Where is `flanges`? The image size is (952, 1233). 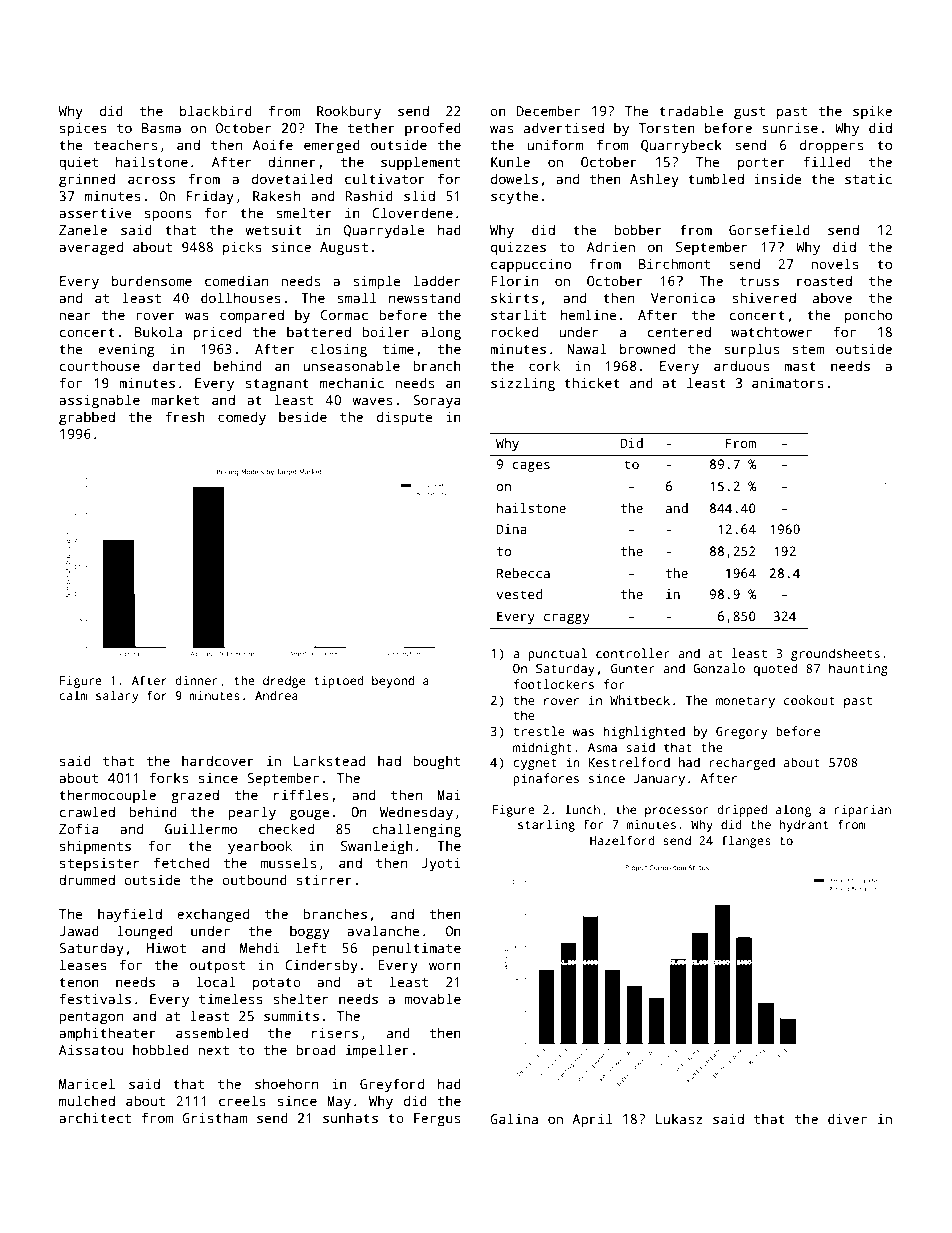 flanges is located at coordinates (746, 841).
